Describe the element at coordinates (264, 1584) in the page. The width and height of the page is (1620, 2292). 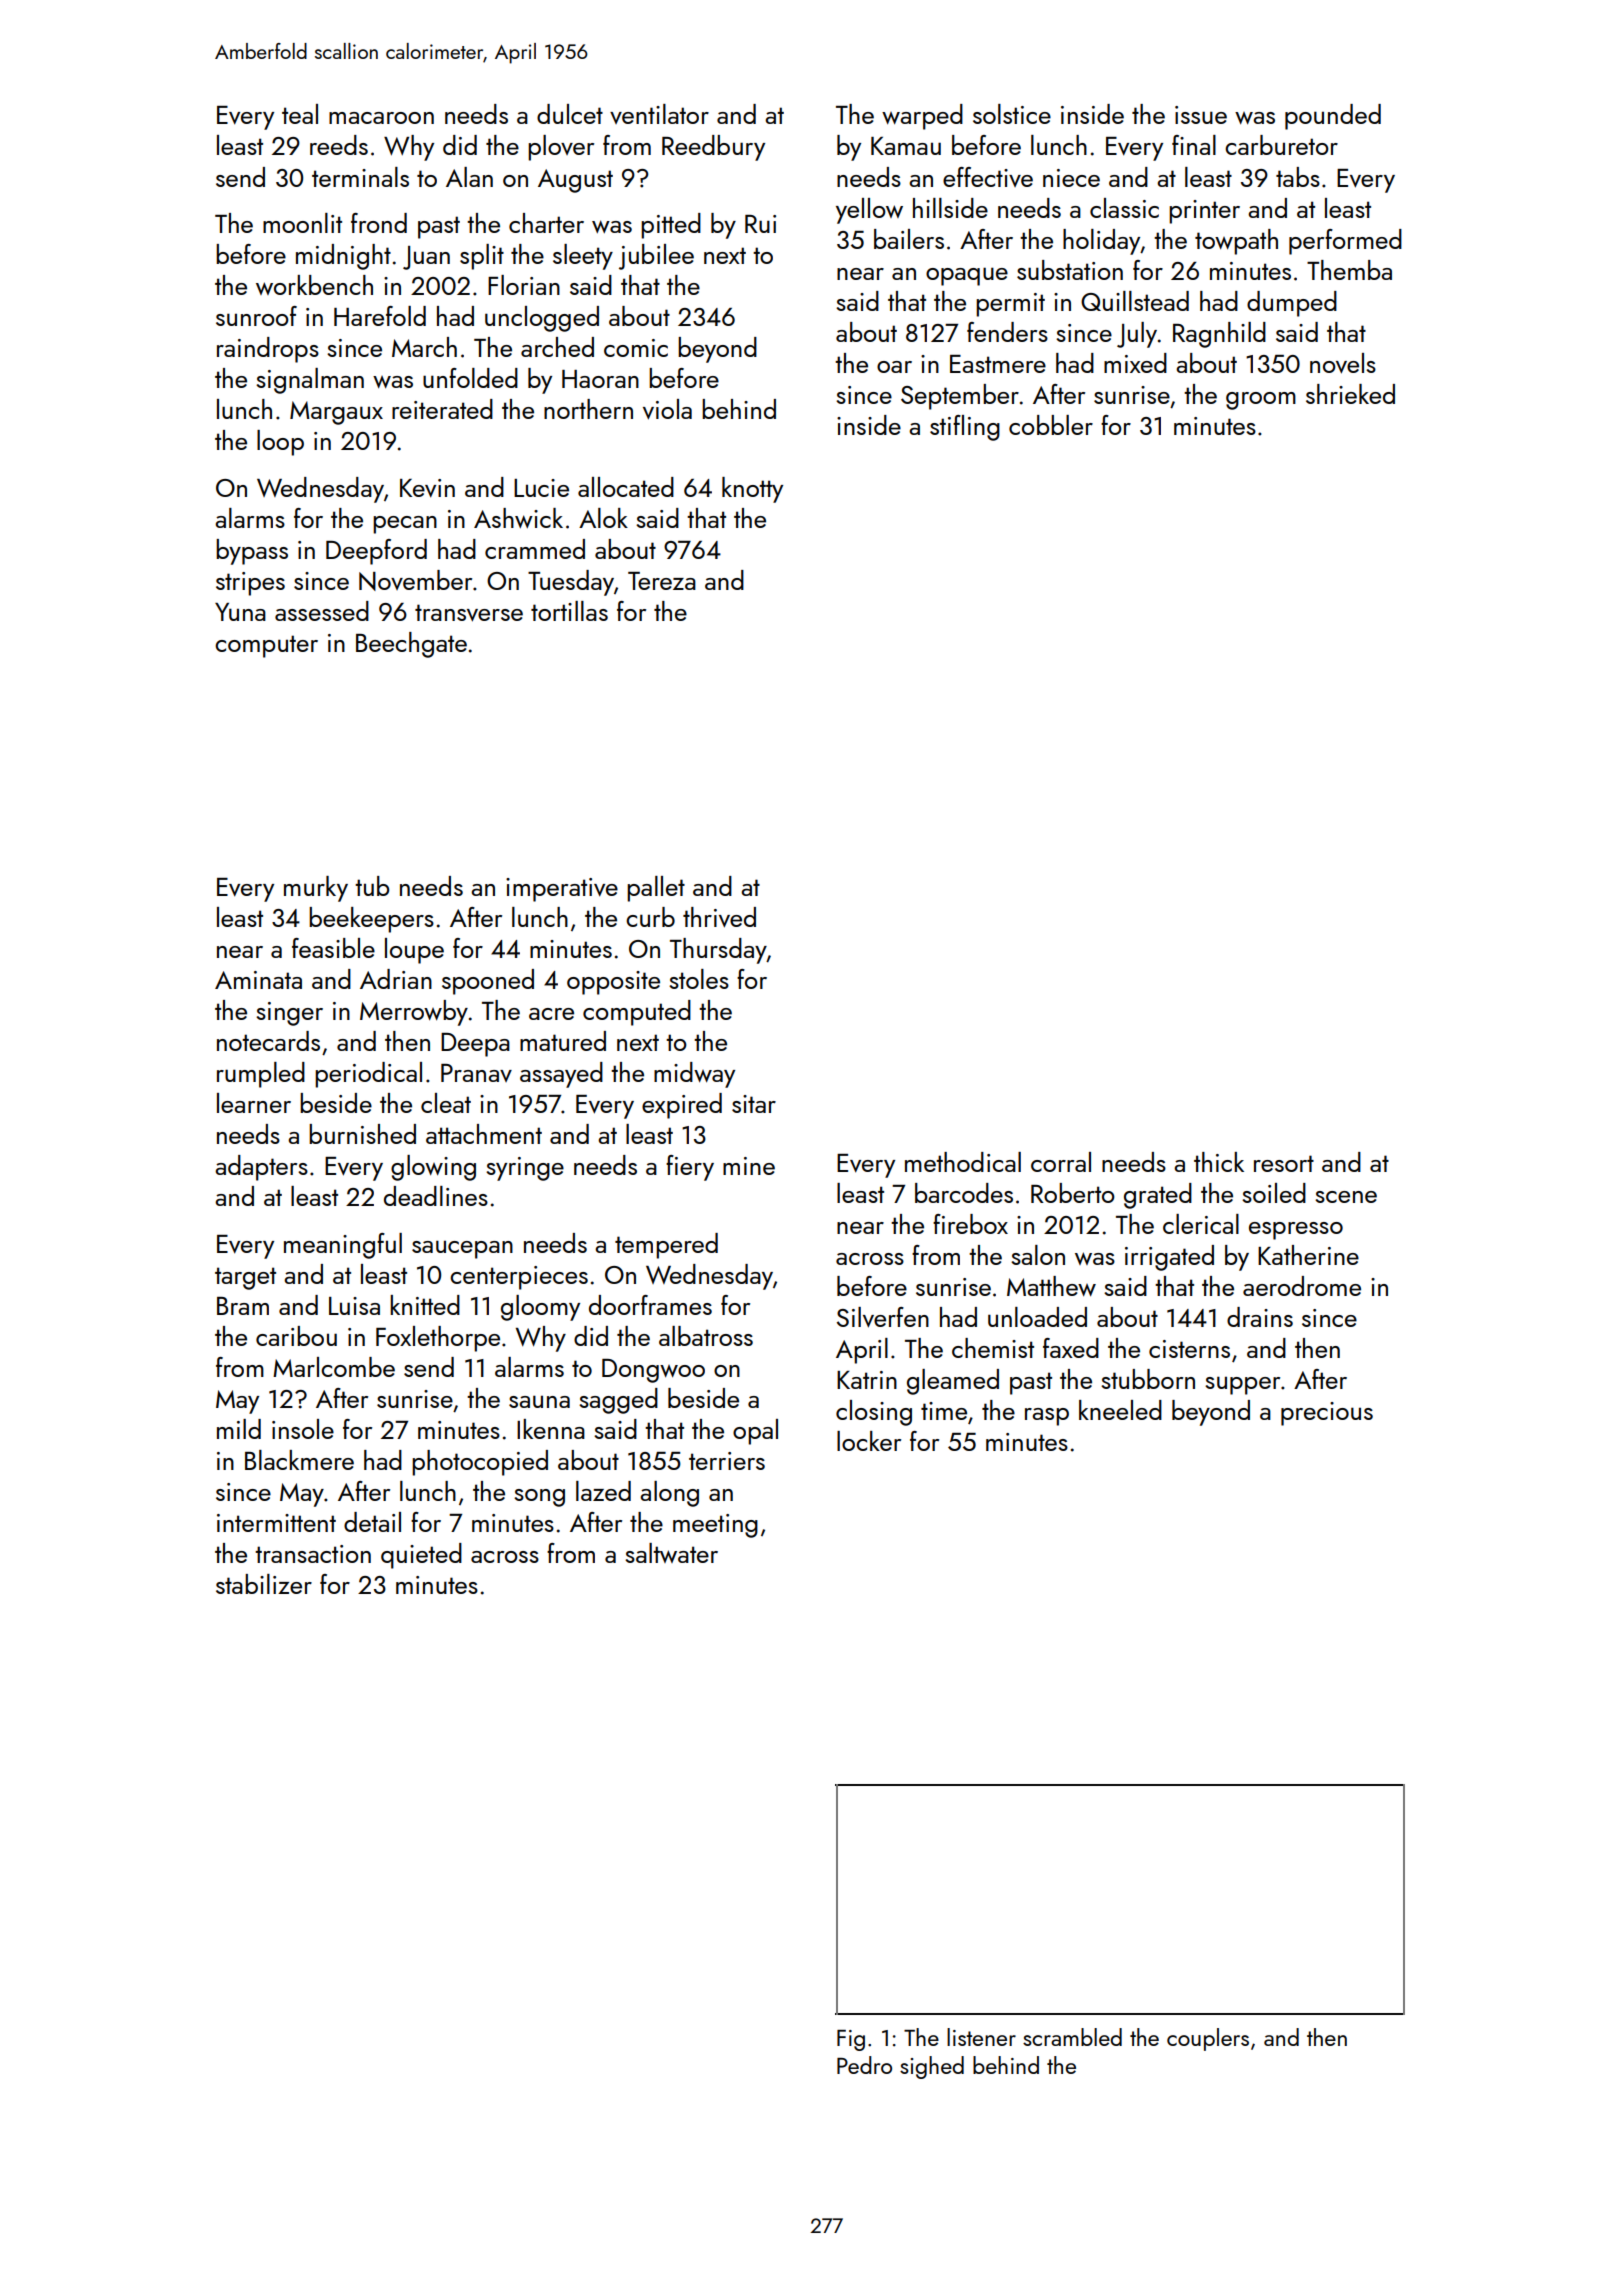
I see `stabilizer` at that location.
